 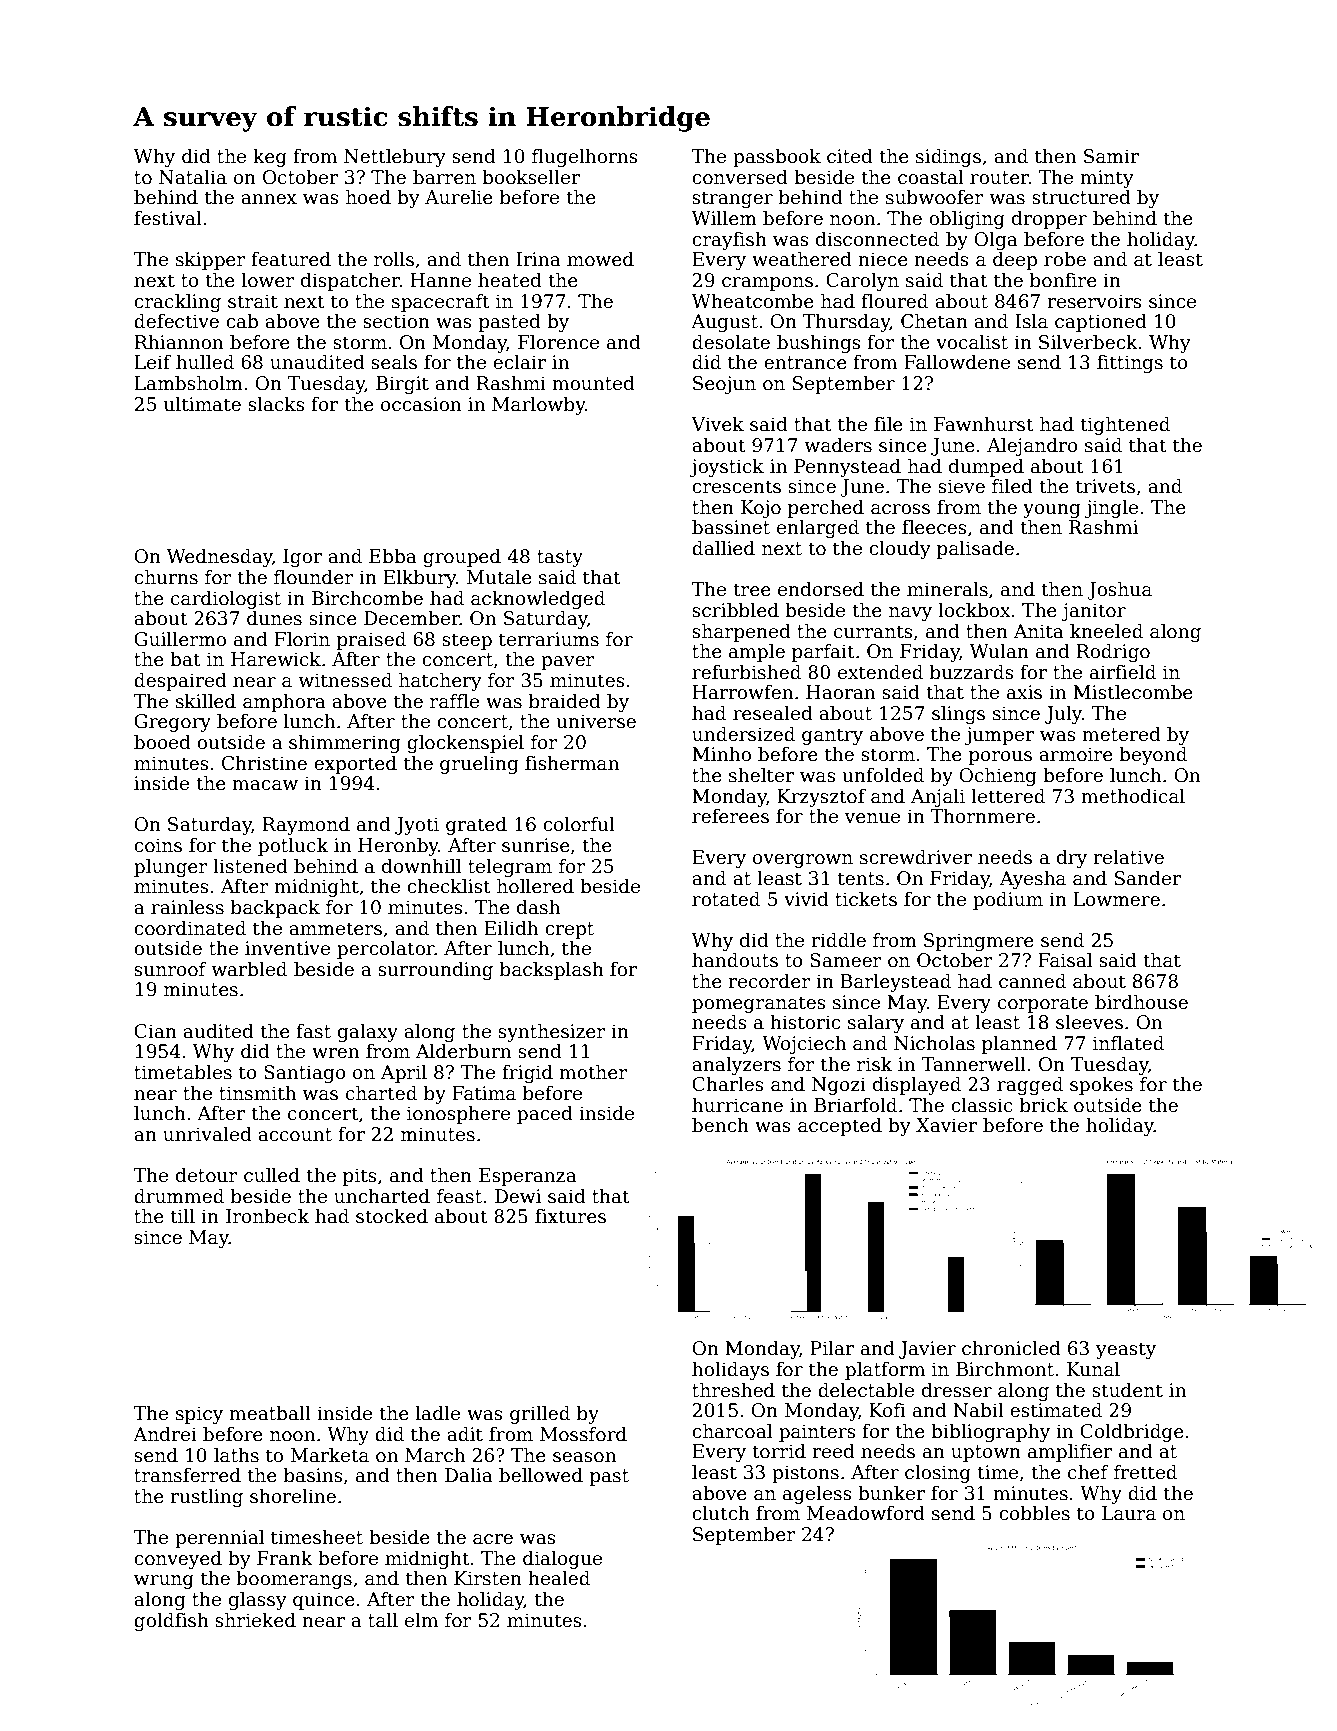 What do you see at coordinates (866, 1513) in the document?
I see `Meadowford` at bounding box center [866, 1513].
